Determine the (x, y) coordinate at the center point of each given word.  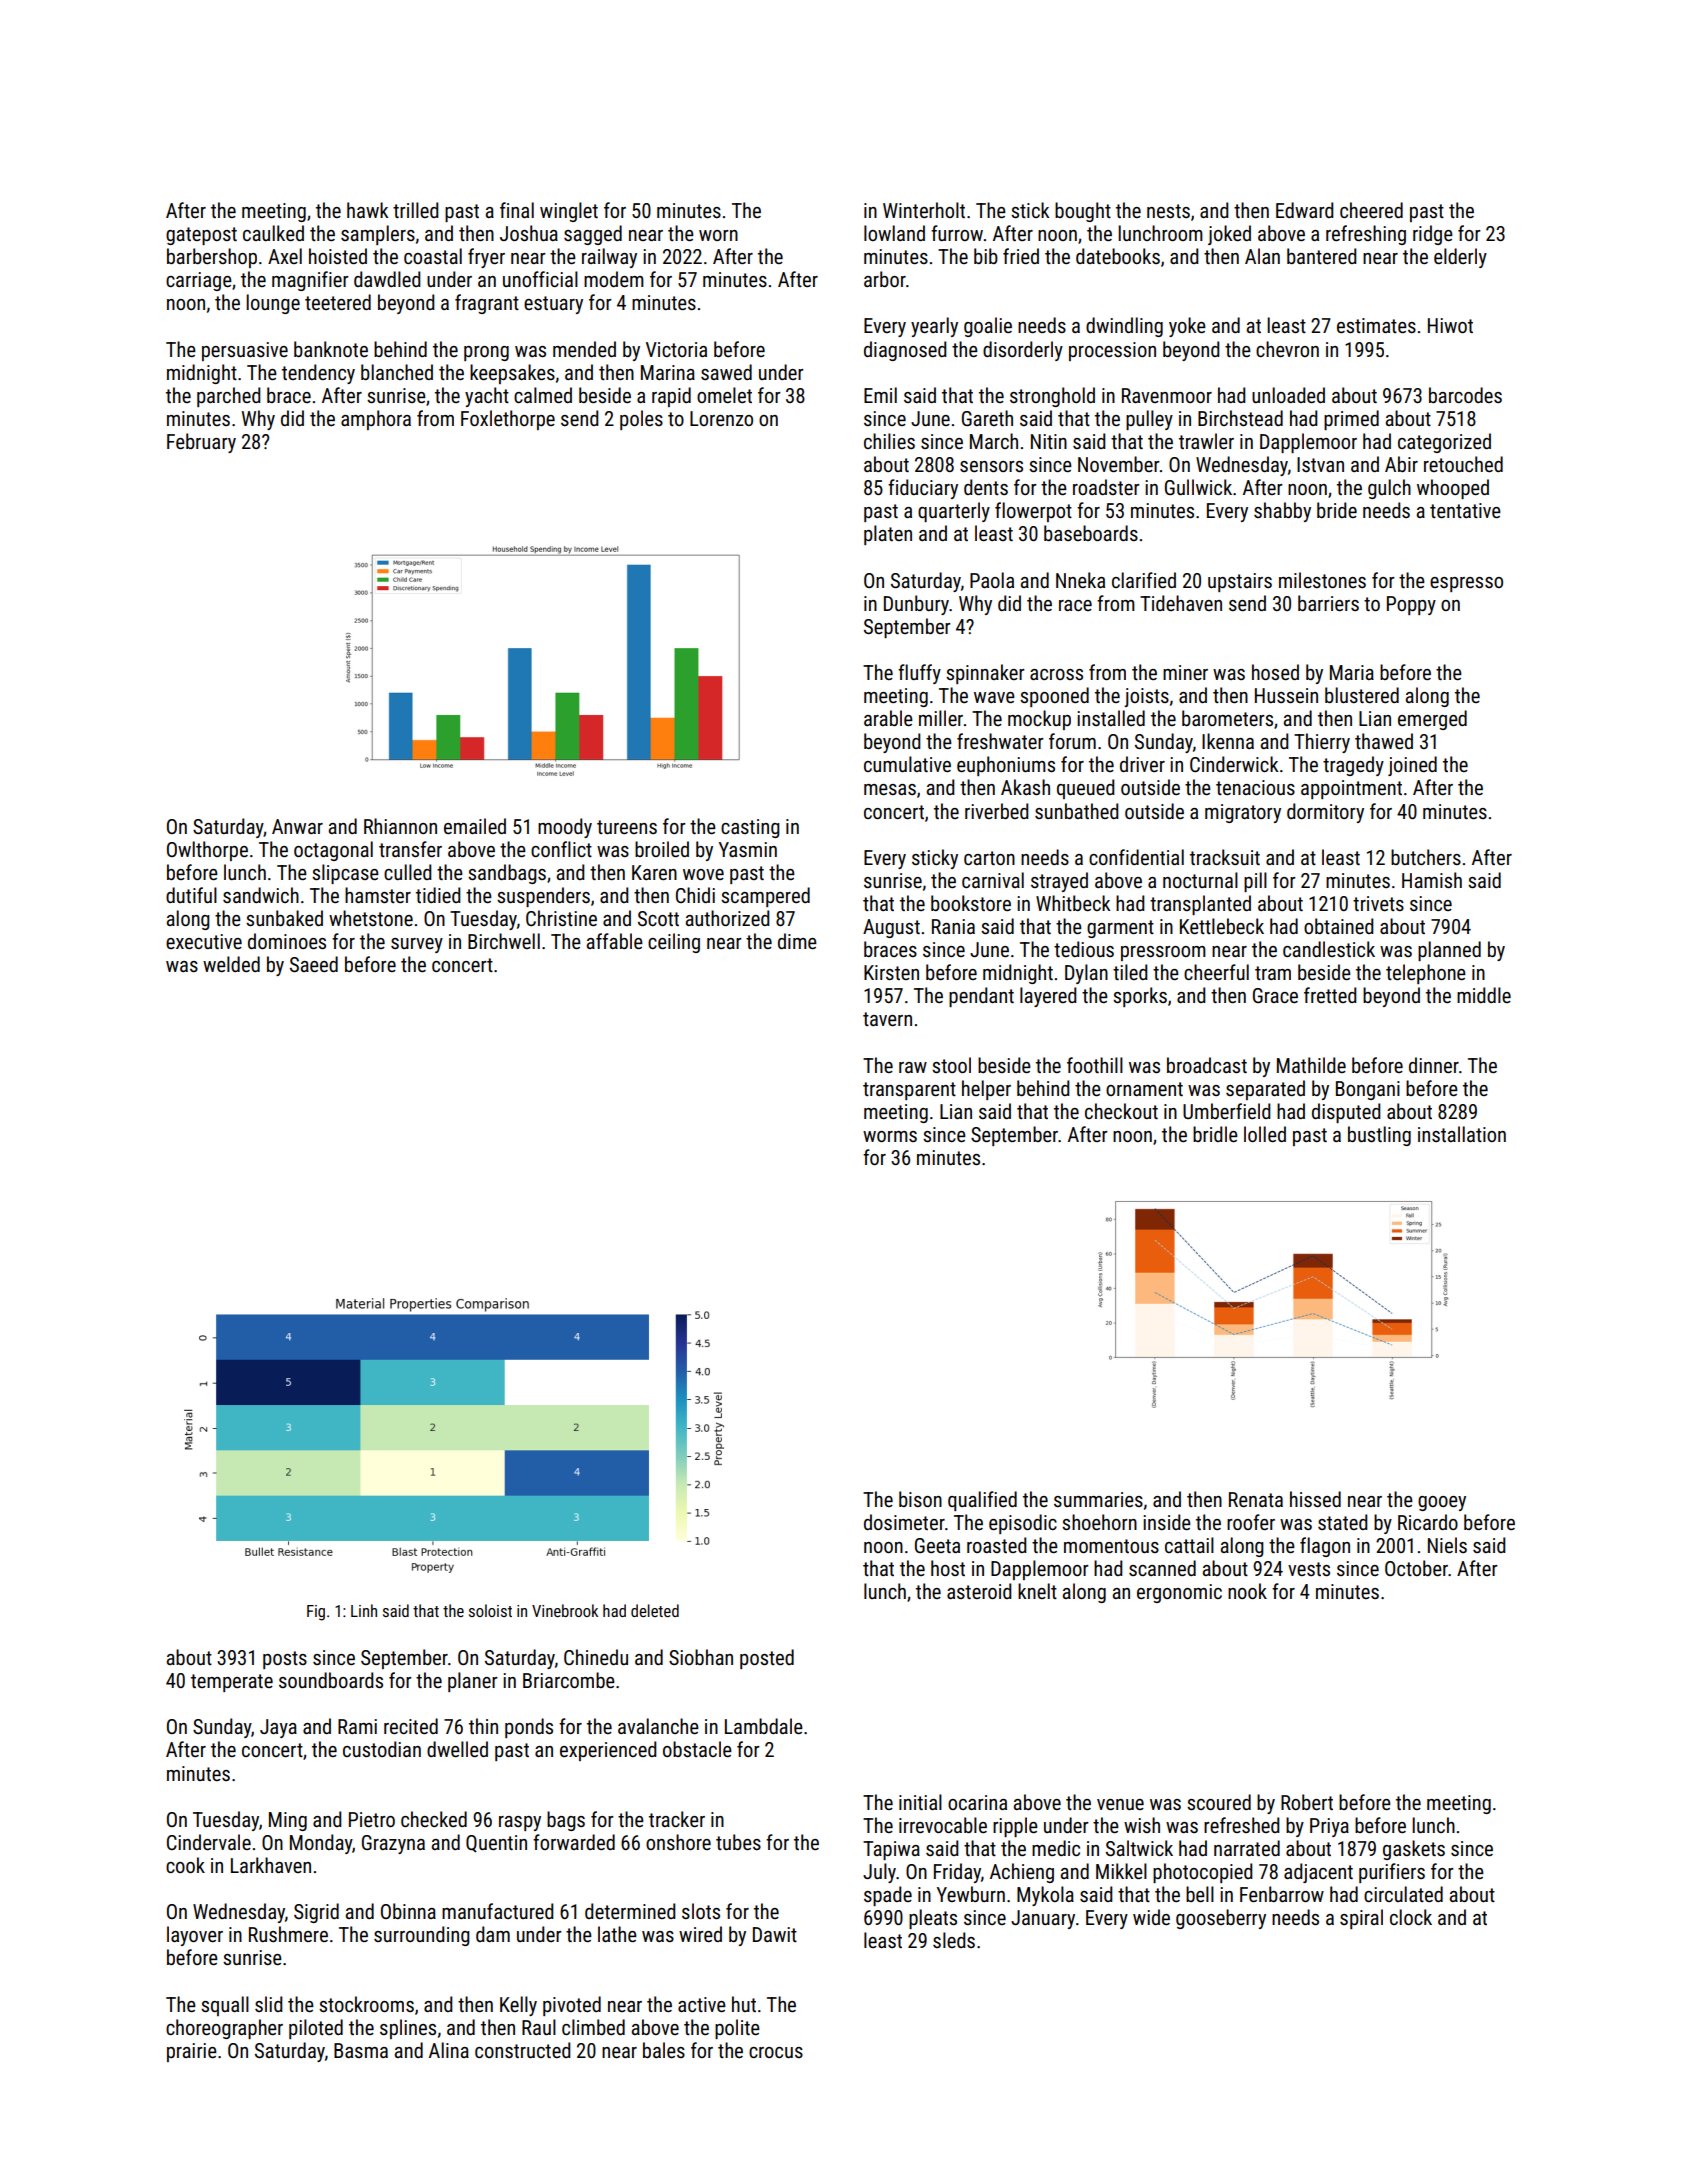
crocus (776, 2052)
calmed (543, 395)
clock (1411, 1917)
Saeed (314, 964)
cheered (1371, 210)
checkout (1121, 1111)
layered (1048, 997)
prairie (192, 2052)
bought (1083, 212)
